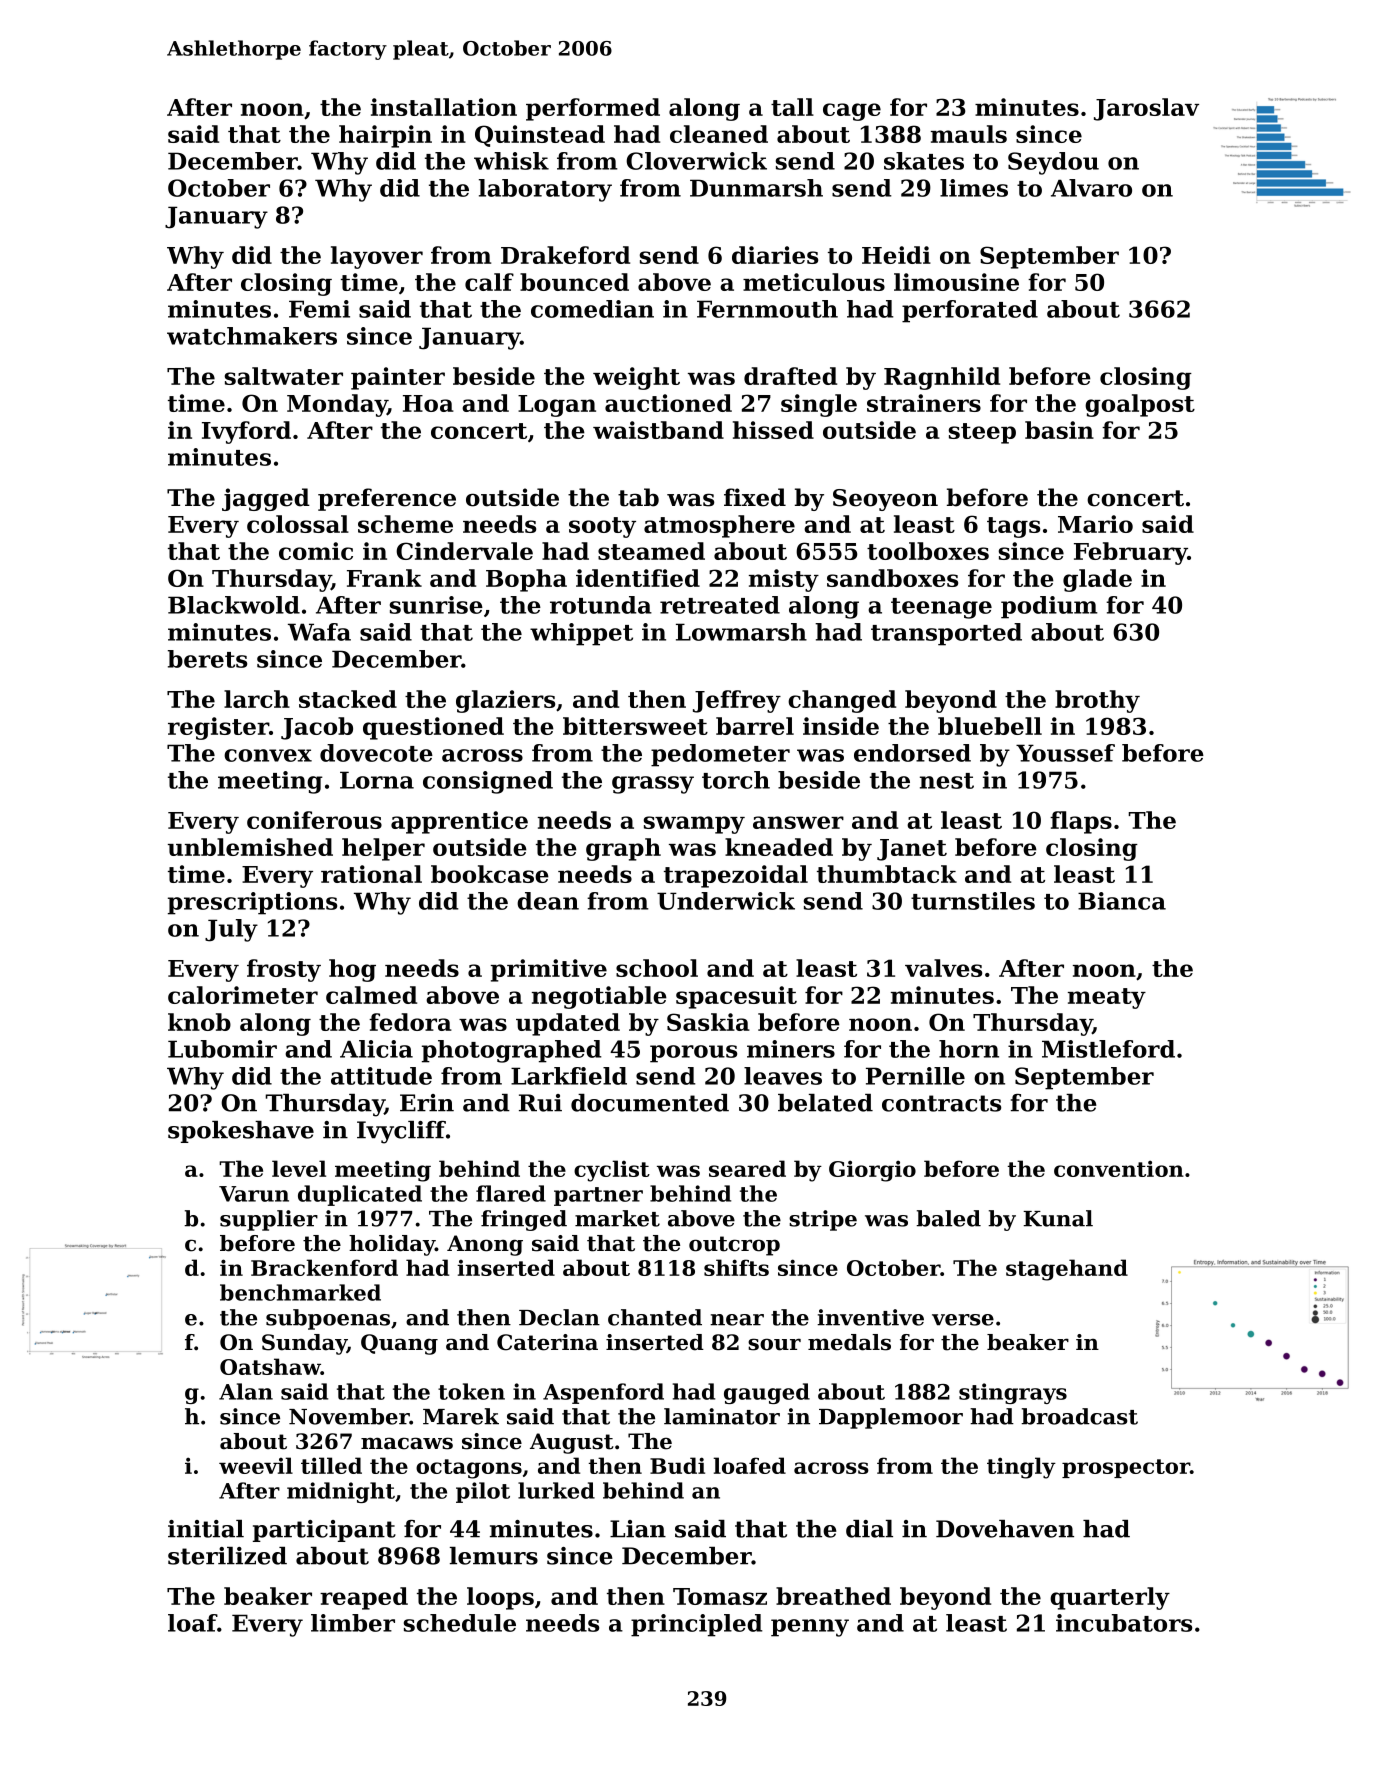 The height and width of the page is (1777, 1373). I want to click on mauls, so click(969, 134).
